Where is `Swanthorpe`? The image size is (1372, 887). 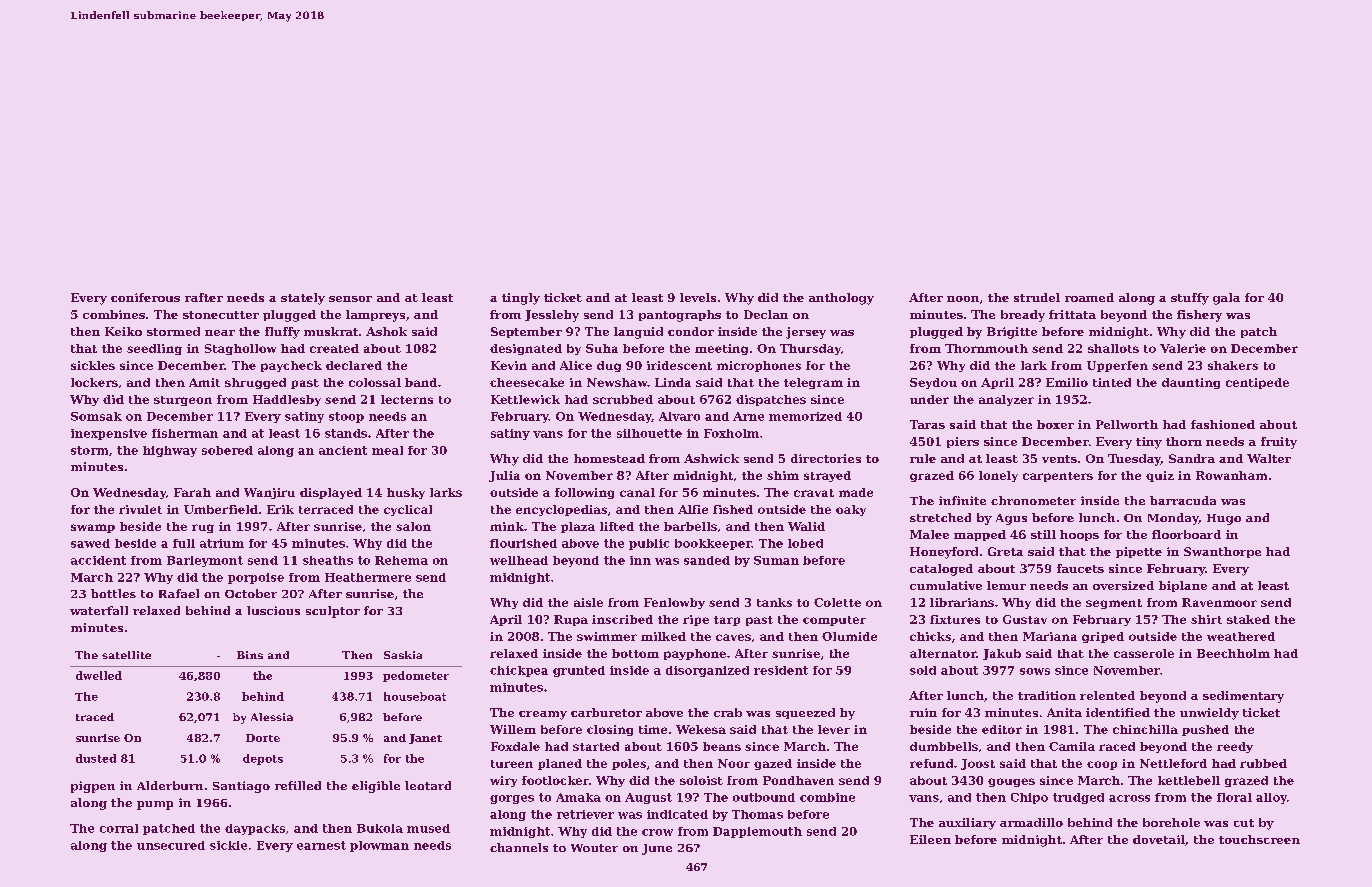
Swanthorpe is located at coordinates (1222, 552).
